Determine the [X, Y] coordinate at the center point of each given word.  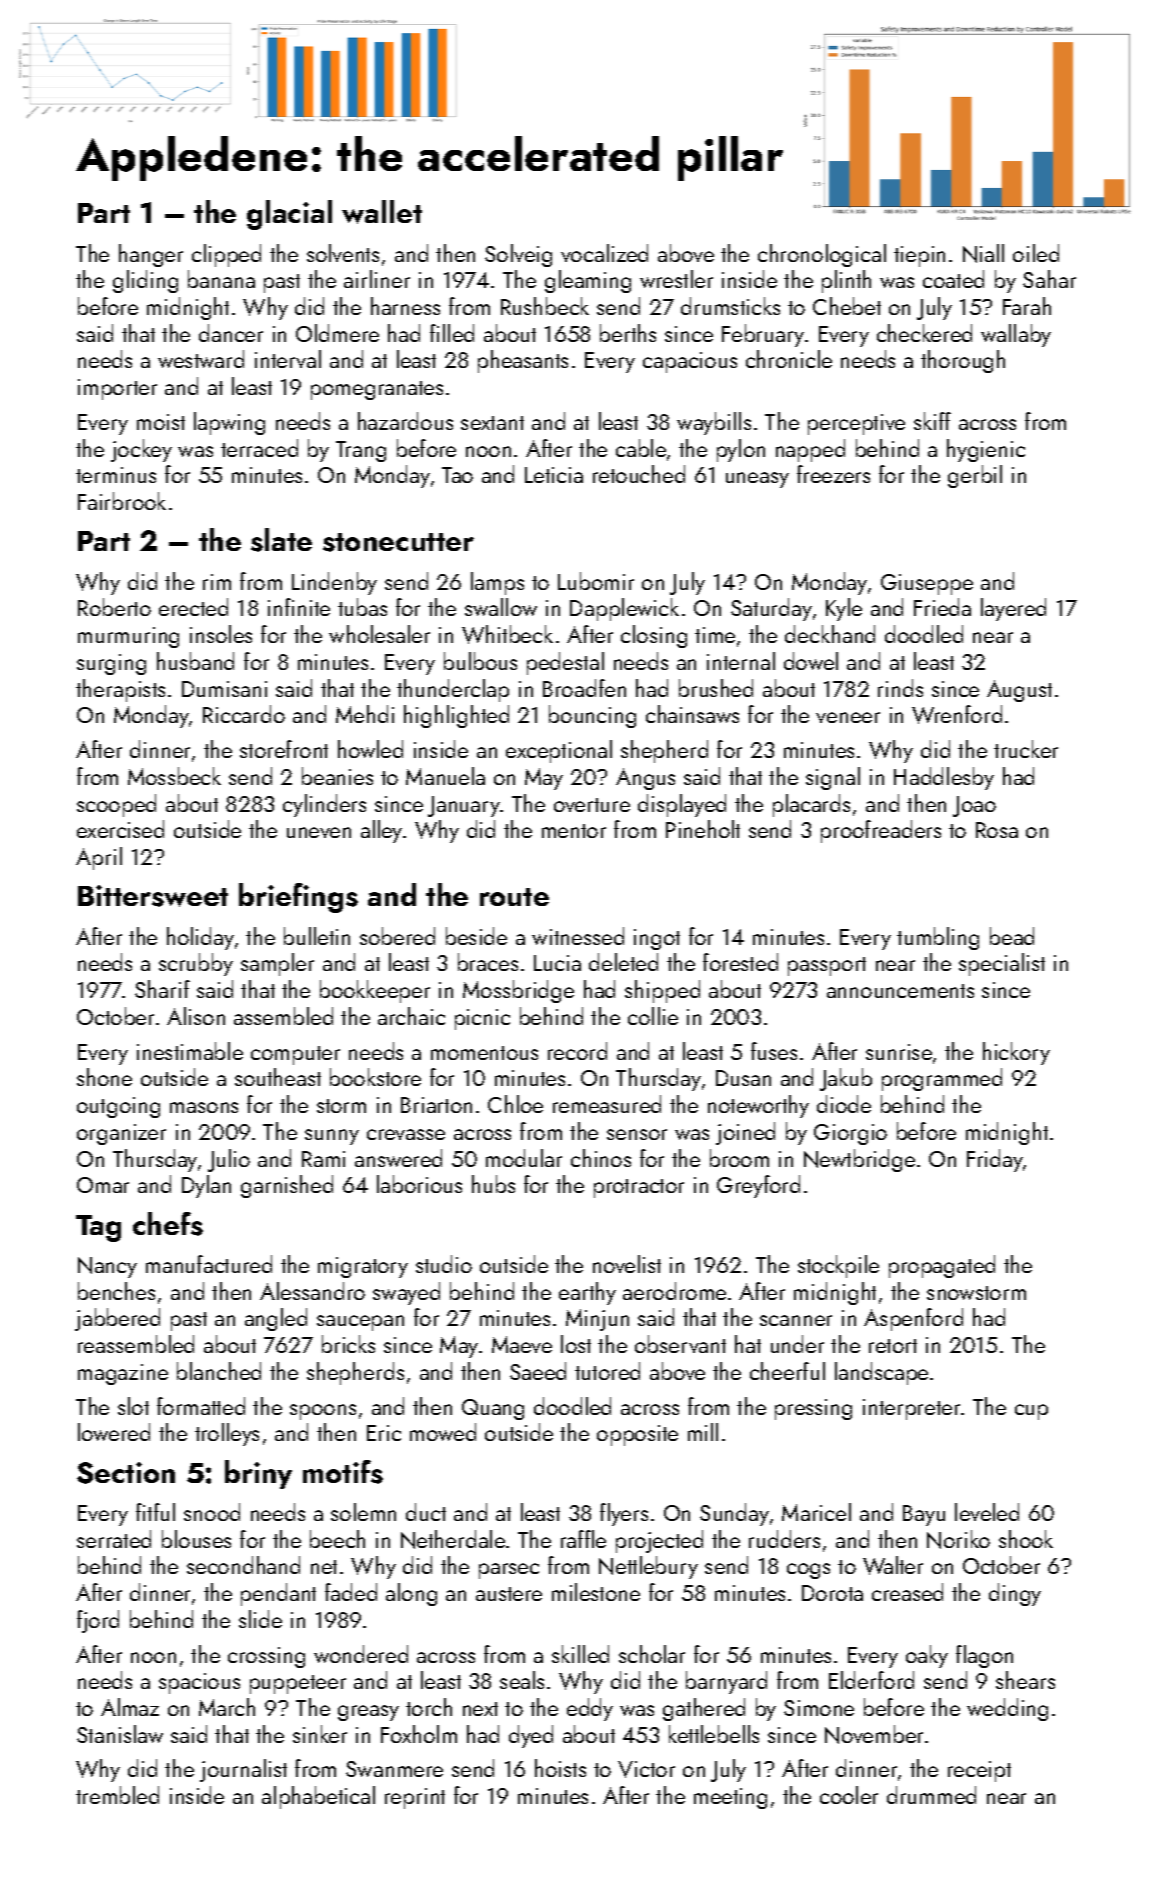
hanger [151, 255]
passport [827, 966]
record [577, 1051]
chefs [168, 1224]
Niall [983, 253]
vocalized [604, 253]
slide [260, 1619]
